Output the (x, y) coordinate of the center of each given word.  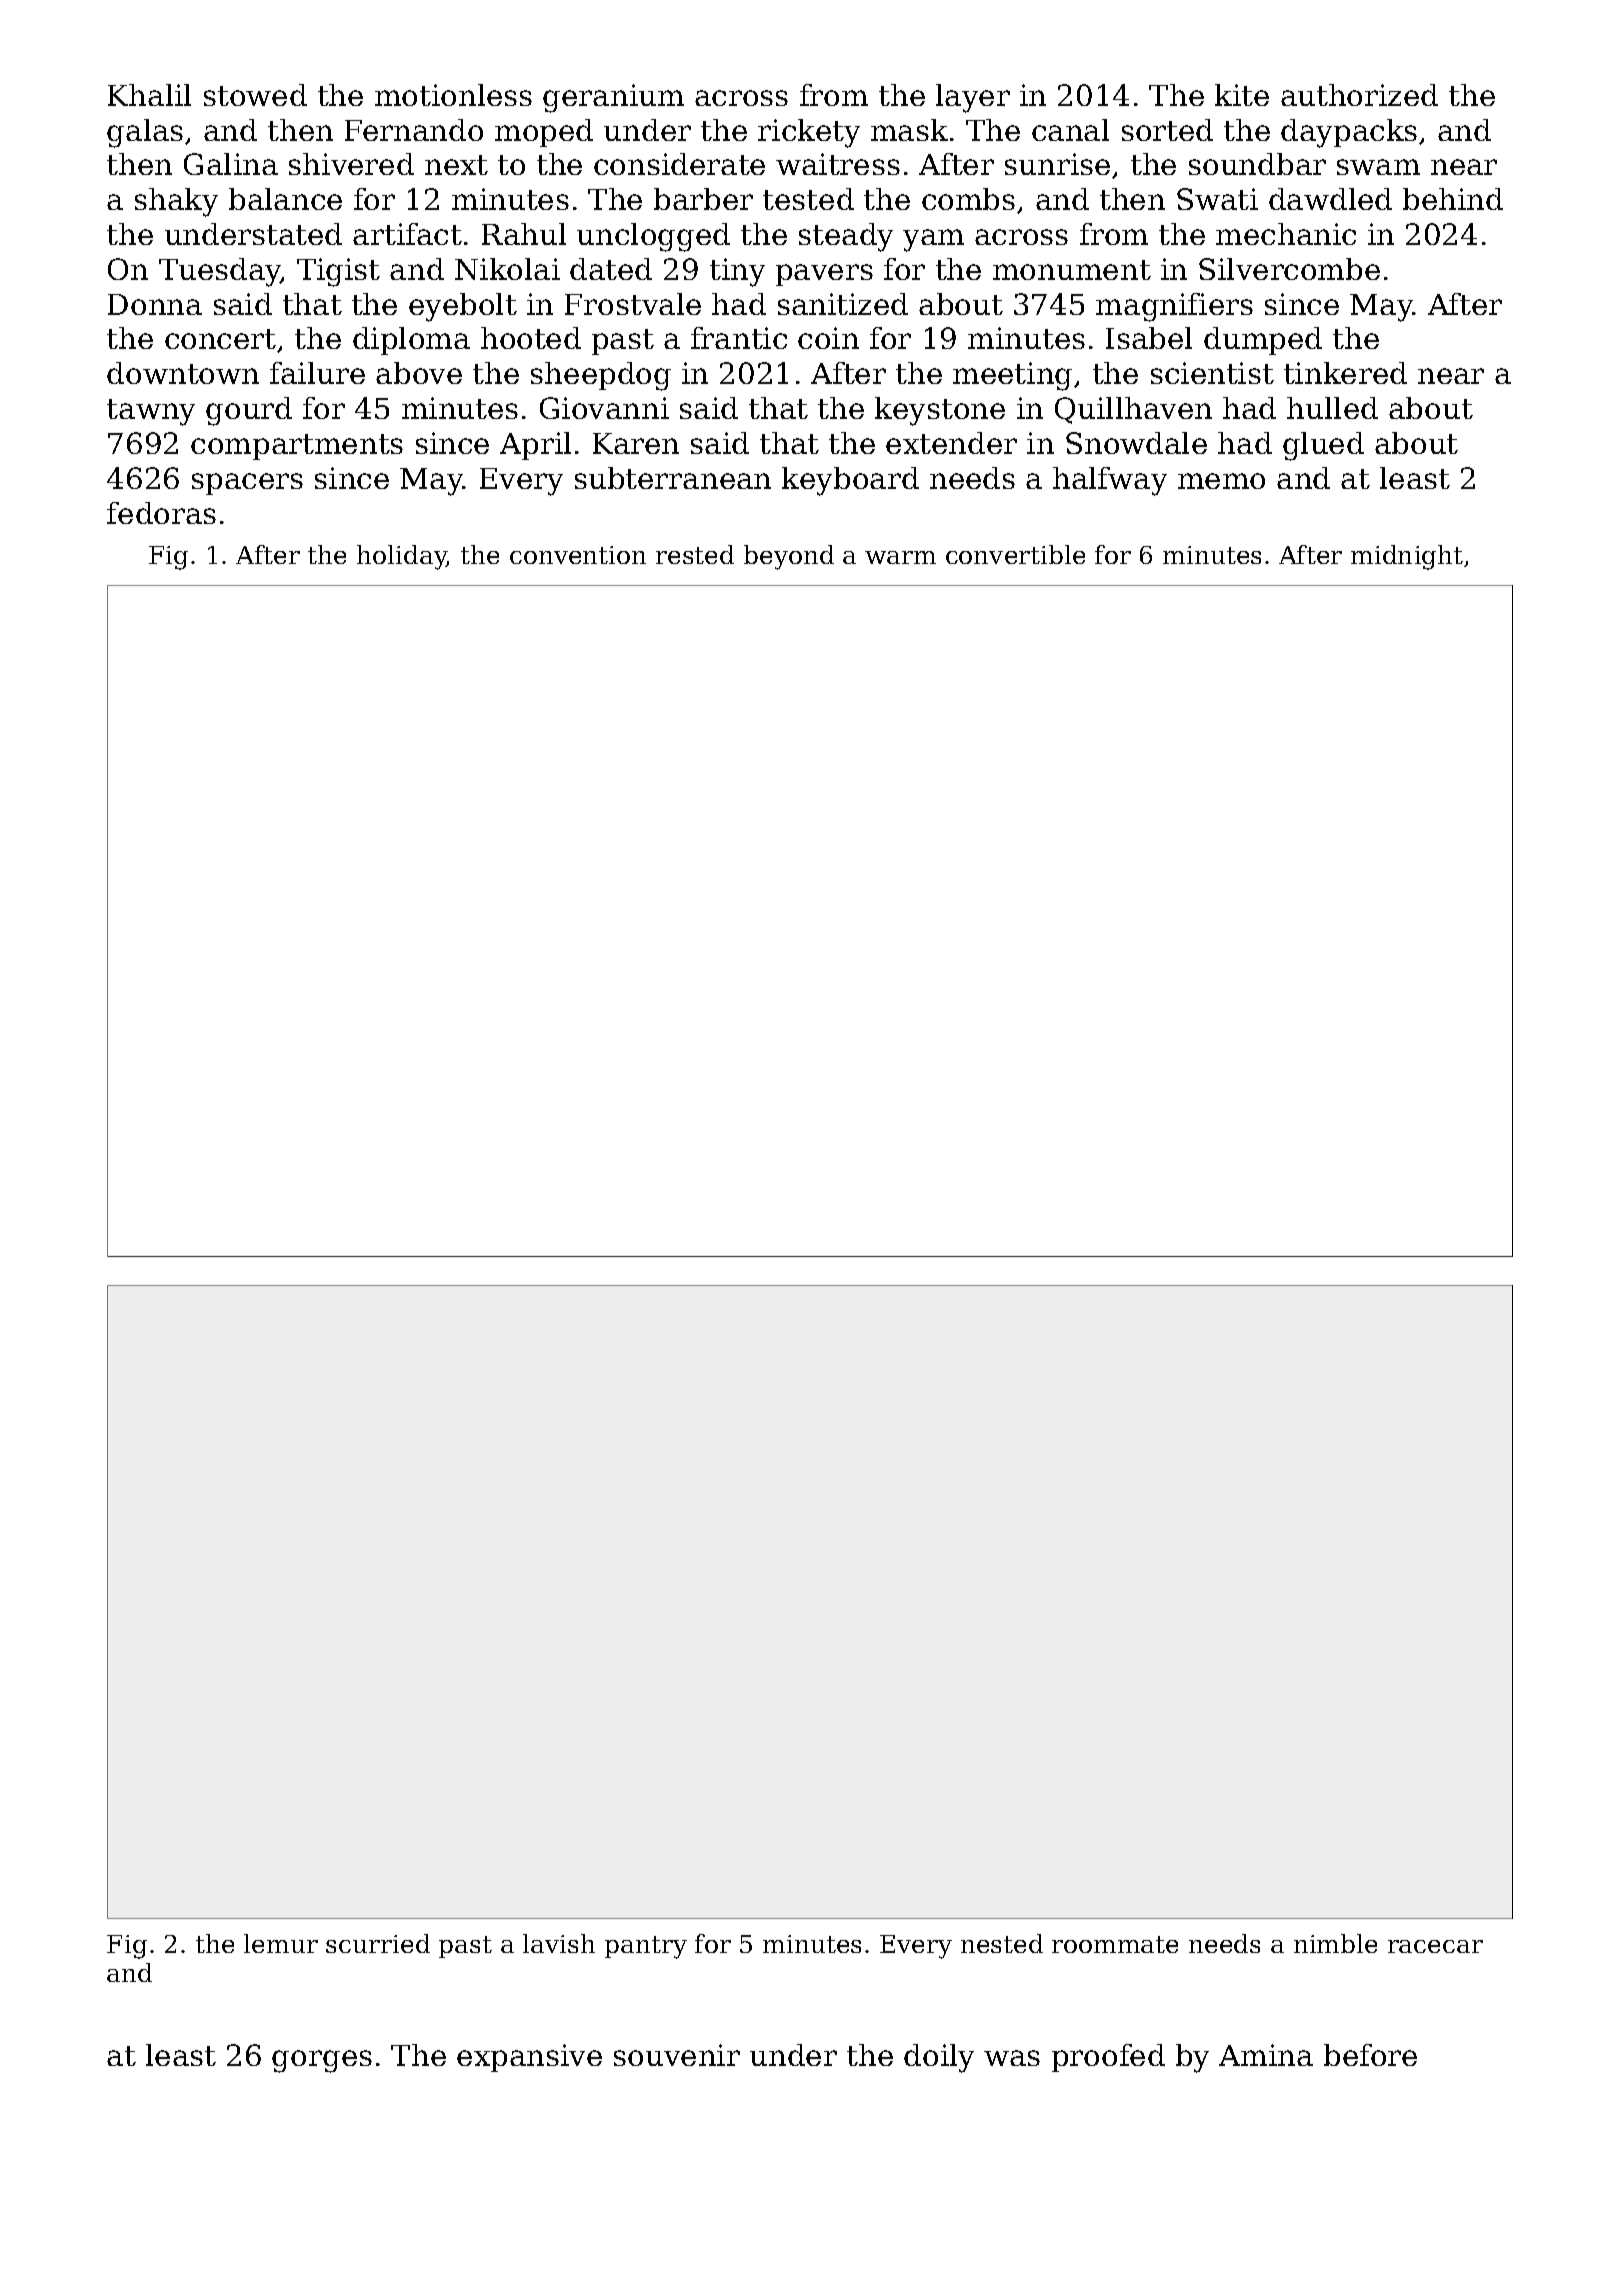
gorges (322, 2061)
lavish (559, 1943)
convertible (1015, 554)
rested (695, 554)
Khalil (149, 95)
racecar (1435, 1946)
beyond (789, 557)
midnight (1407, 557)
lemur (281, 1943)
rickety (809, 133)
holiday (402, 557)
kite (1242, 95)
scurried (378, 1943)
